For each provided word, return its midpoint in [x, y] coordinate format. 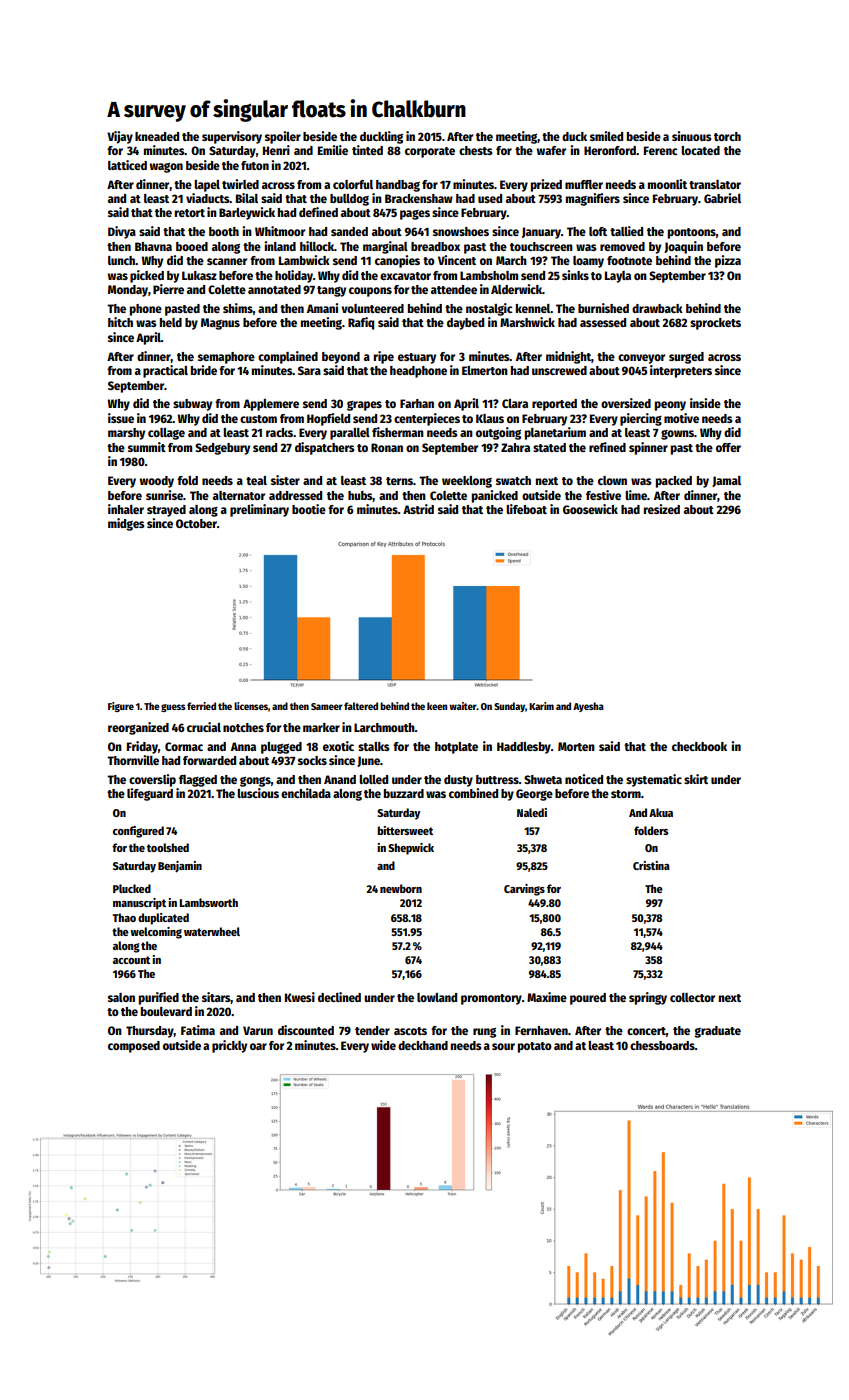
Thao [124, 917]
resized [662, 509]
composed [134, 1047]
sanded [349, 231]
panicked [495, 496]
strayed [166, 511]
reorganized [138, 728]
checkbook [699, 746]
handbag [398, 186]
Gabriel [722, 198]
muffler [584, 184]
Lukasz [199, 275]
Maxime [547, 997]
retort [190, 213]
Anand [340, 779]
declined [339, 997]
